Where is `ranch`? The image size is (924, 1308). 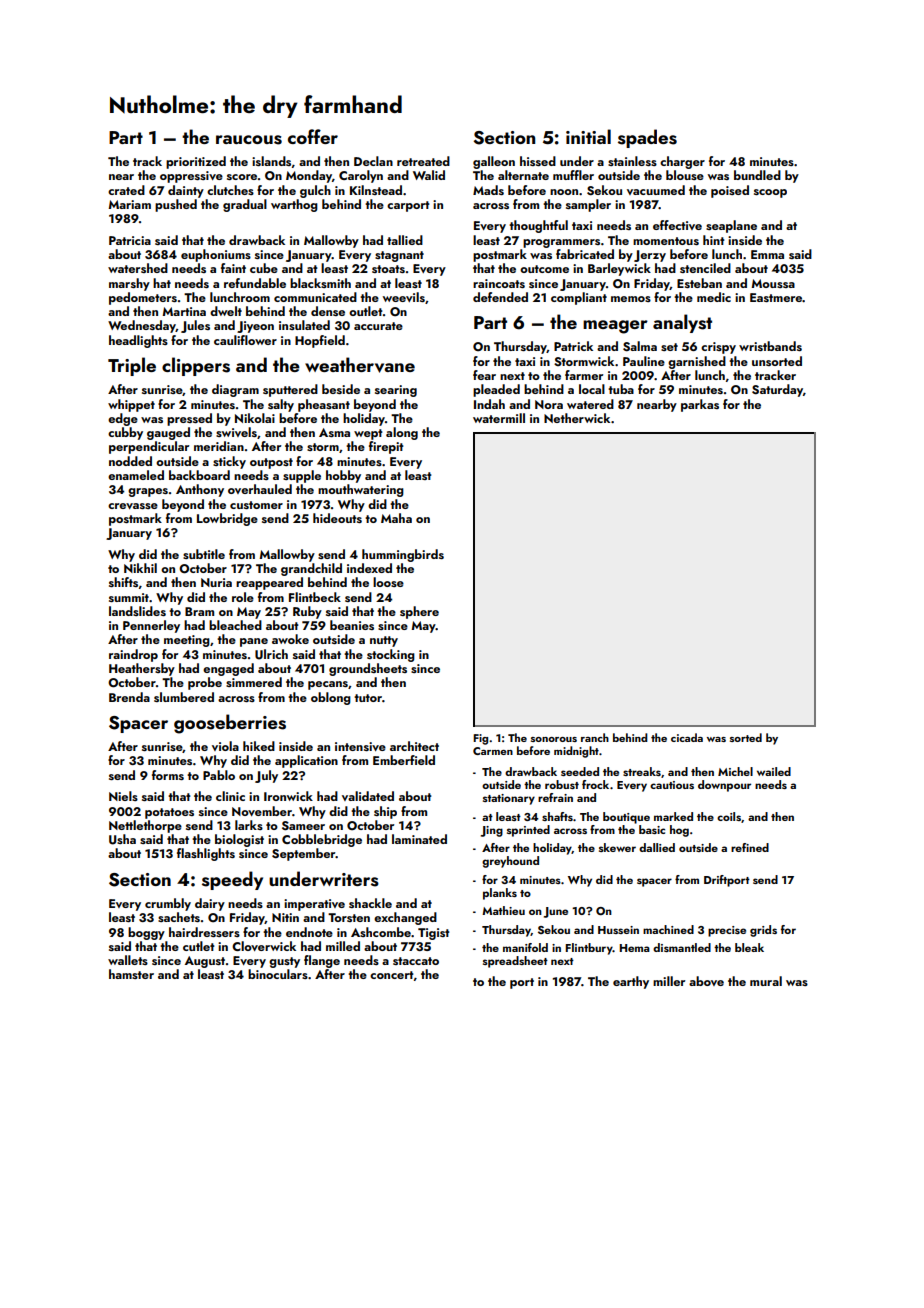
ranch is located at coordinates (595, 737).
